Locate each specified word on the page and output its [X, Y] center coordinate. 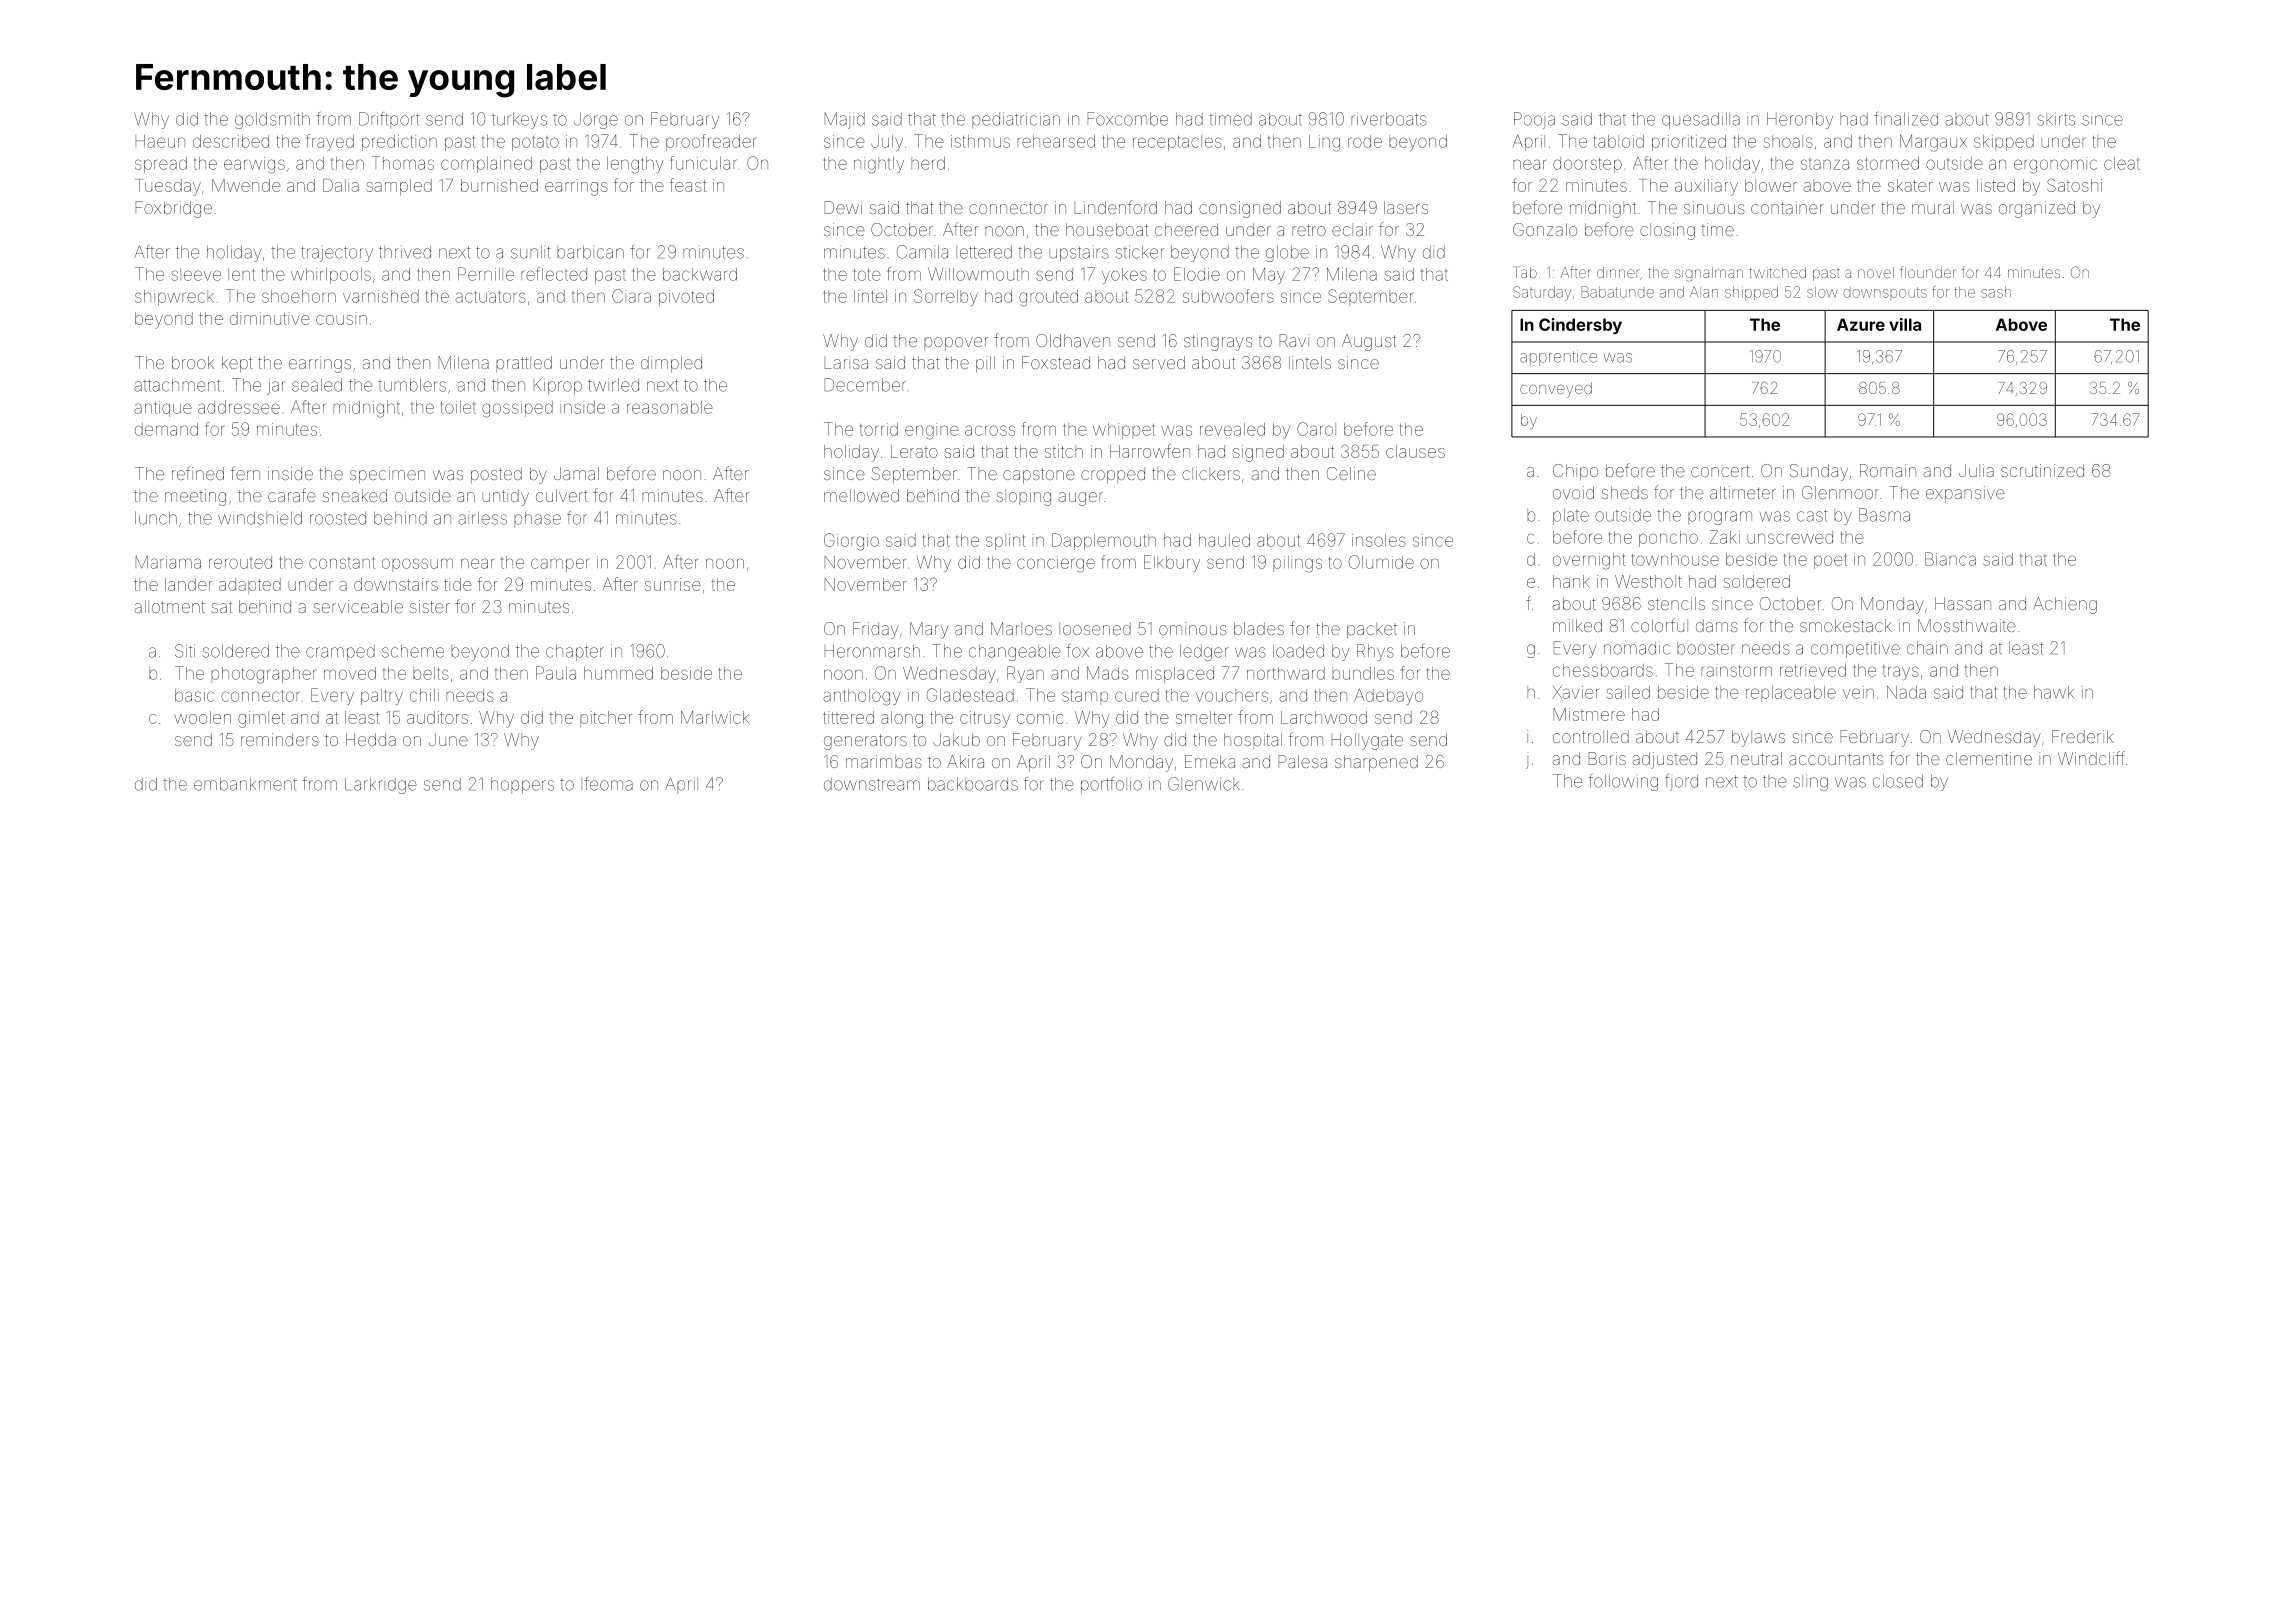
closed [1898, 781]
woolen [202, 717]
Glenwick [1204, 784]
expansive [1965, 494]
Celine [1351, 473]
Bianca [1950, 559]
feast [687, 185]
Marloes [1021, 628]
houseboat [1107, 229]
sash [1996, 292]
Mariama [168, 562]
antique [163, 409]
